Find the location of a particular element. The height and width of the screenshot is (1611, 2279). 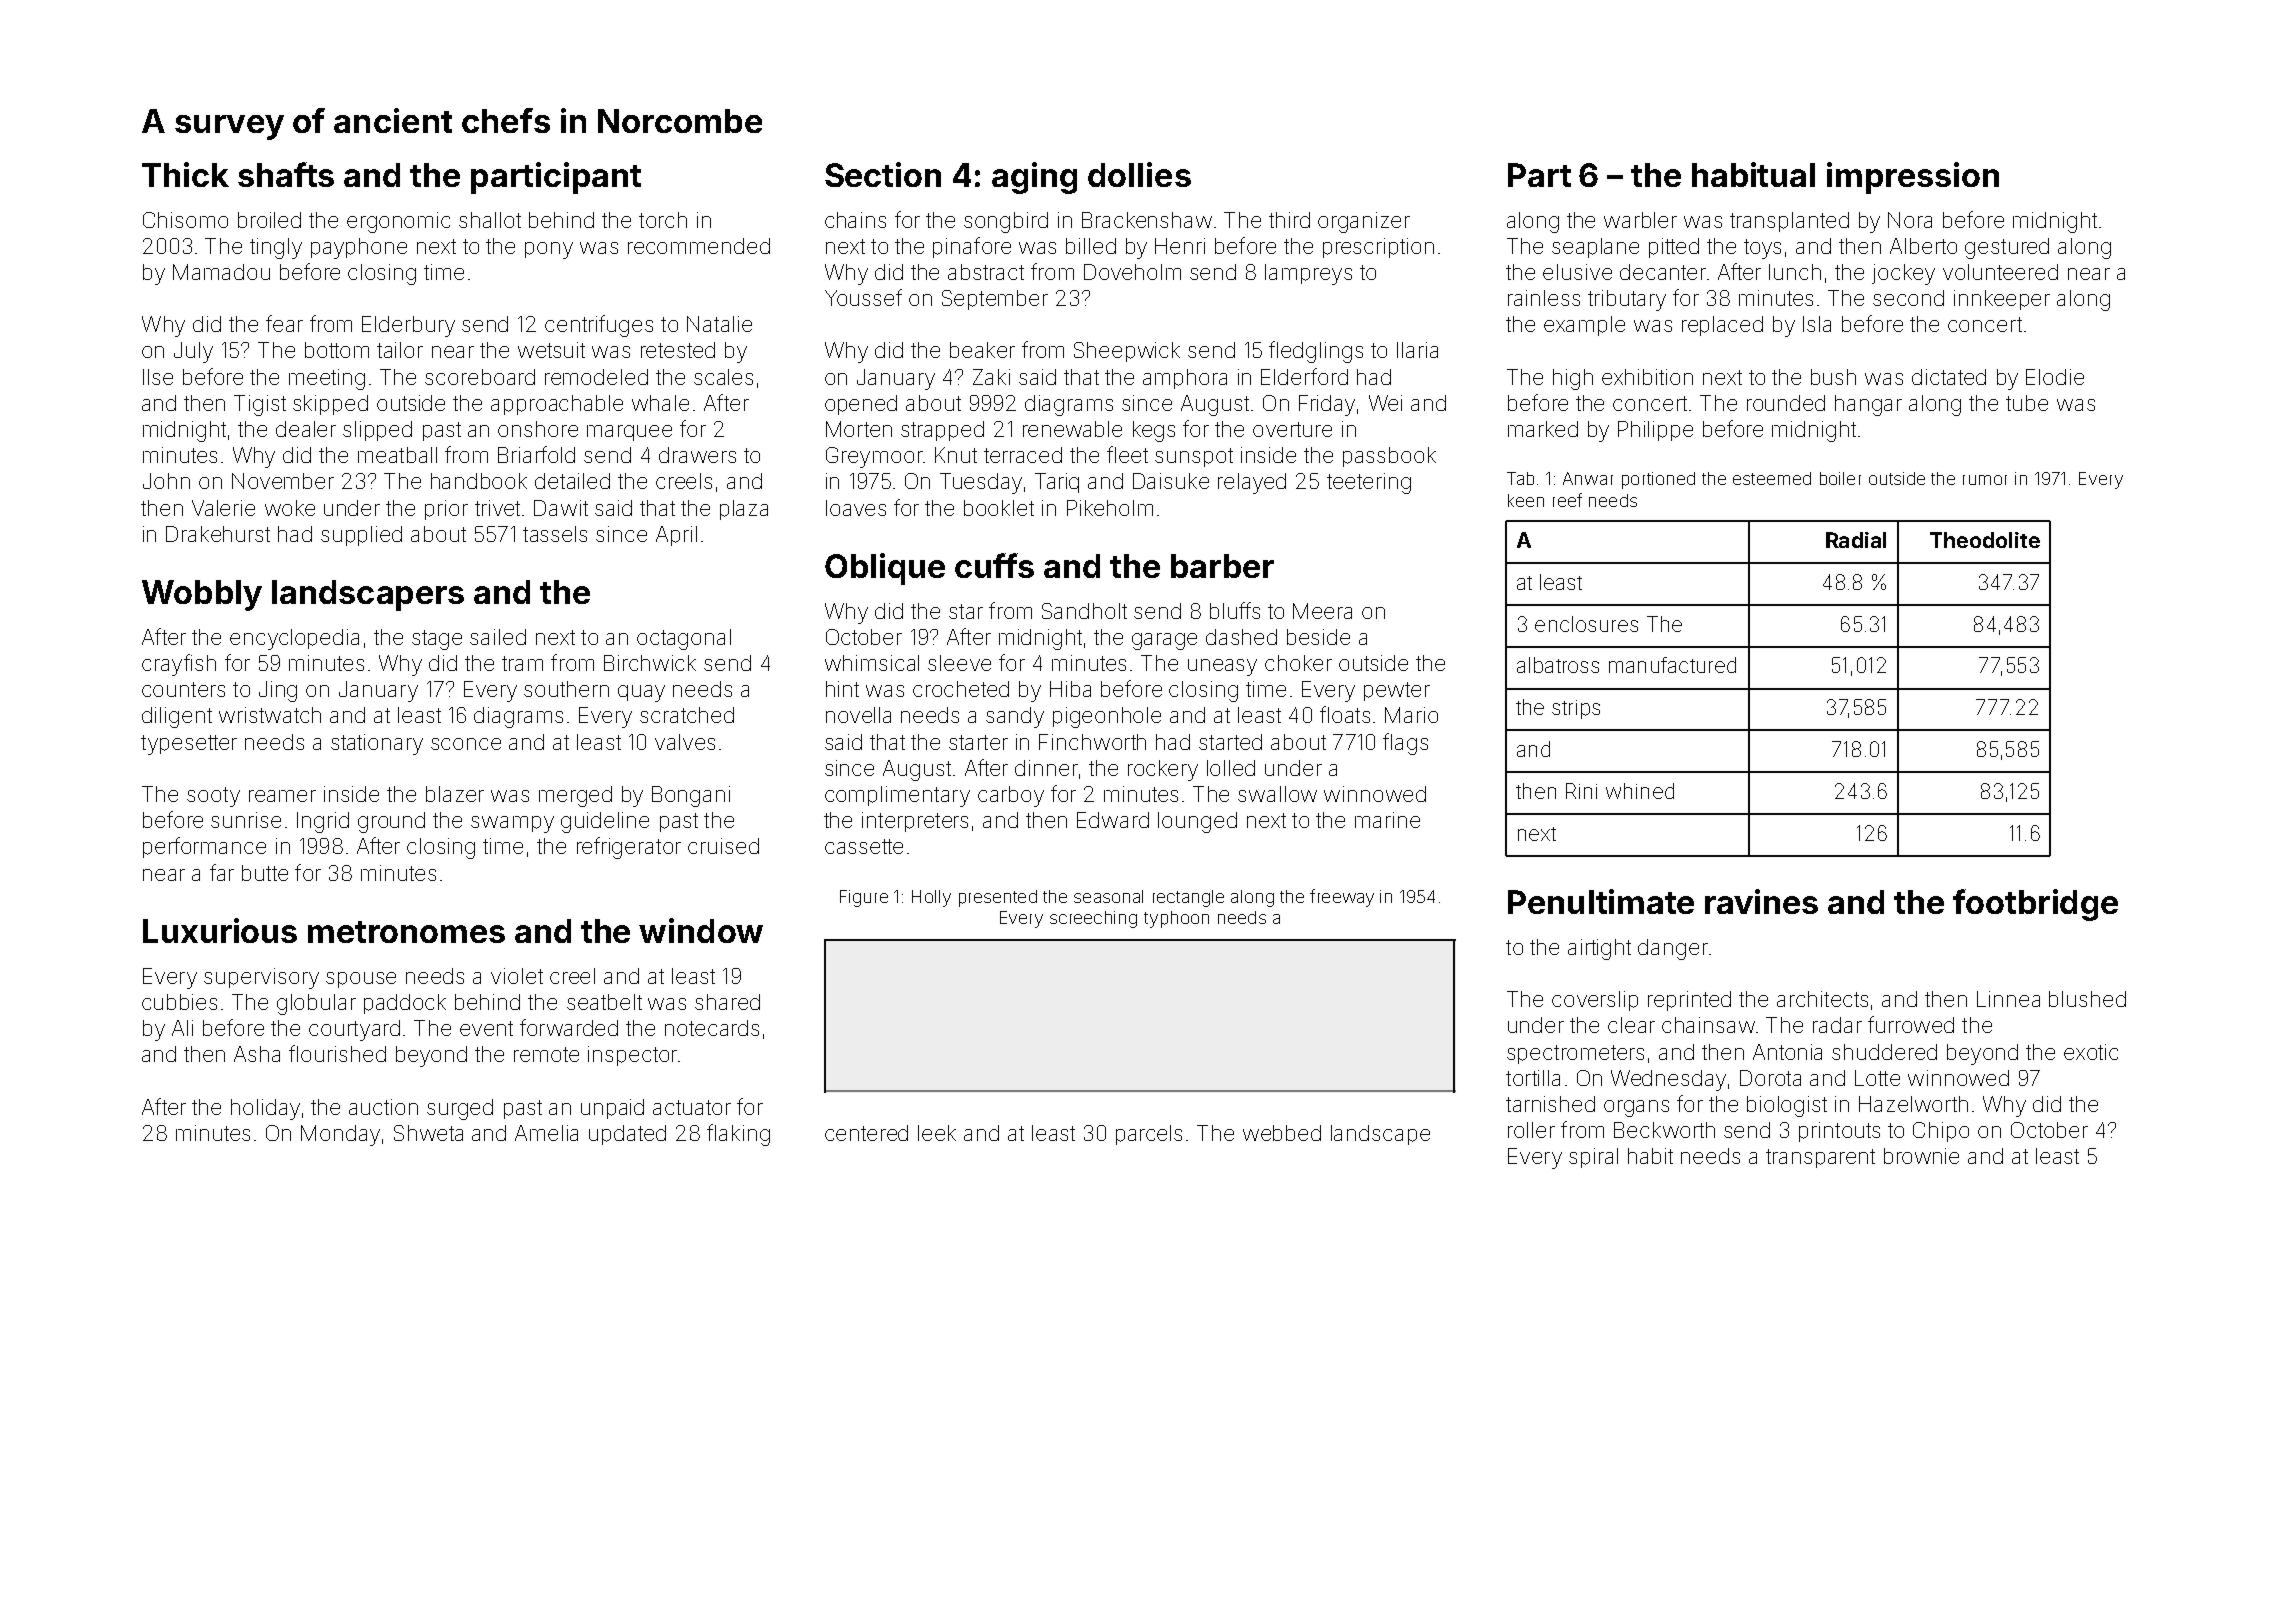

parcels is located at coordinates (1149, 1135).
